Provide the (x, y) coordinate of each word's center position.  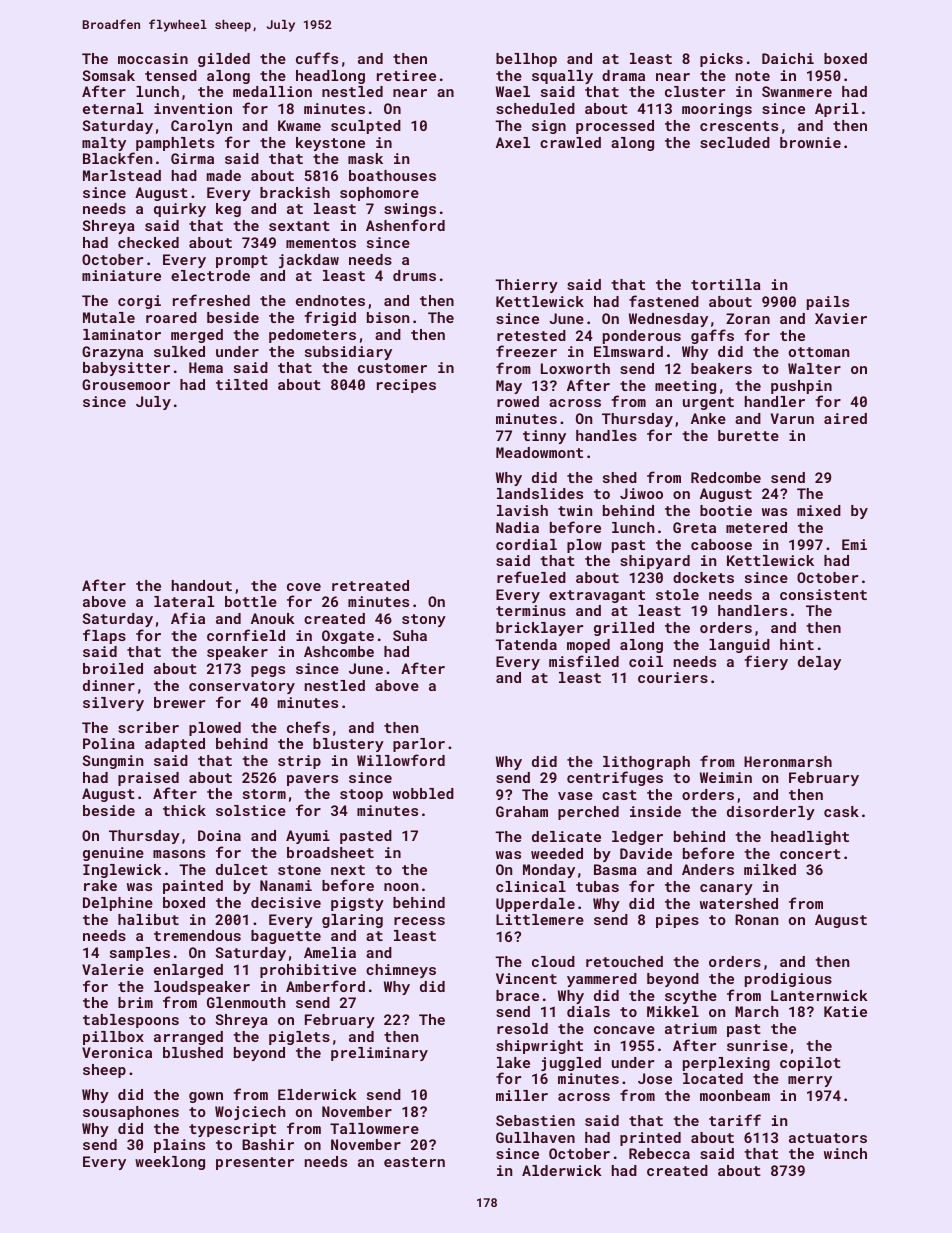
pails (828, 303)
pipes (677, 921)
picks (721, 60)
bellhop (526, 60)
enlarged (188, 971)
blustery (348, 745)
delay (819, 663)
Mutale (109, 317)
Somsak (108, 75)
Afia (188, 618)
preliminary (379, 1054)
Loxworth (575, 368)
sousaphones (131, 1113)
